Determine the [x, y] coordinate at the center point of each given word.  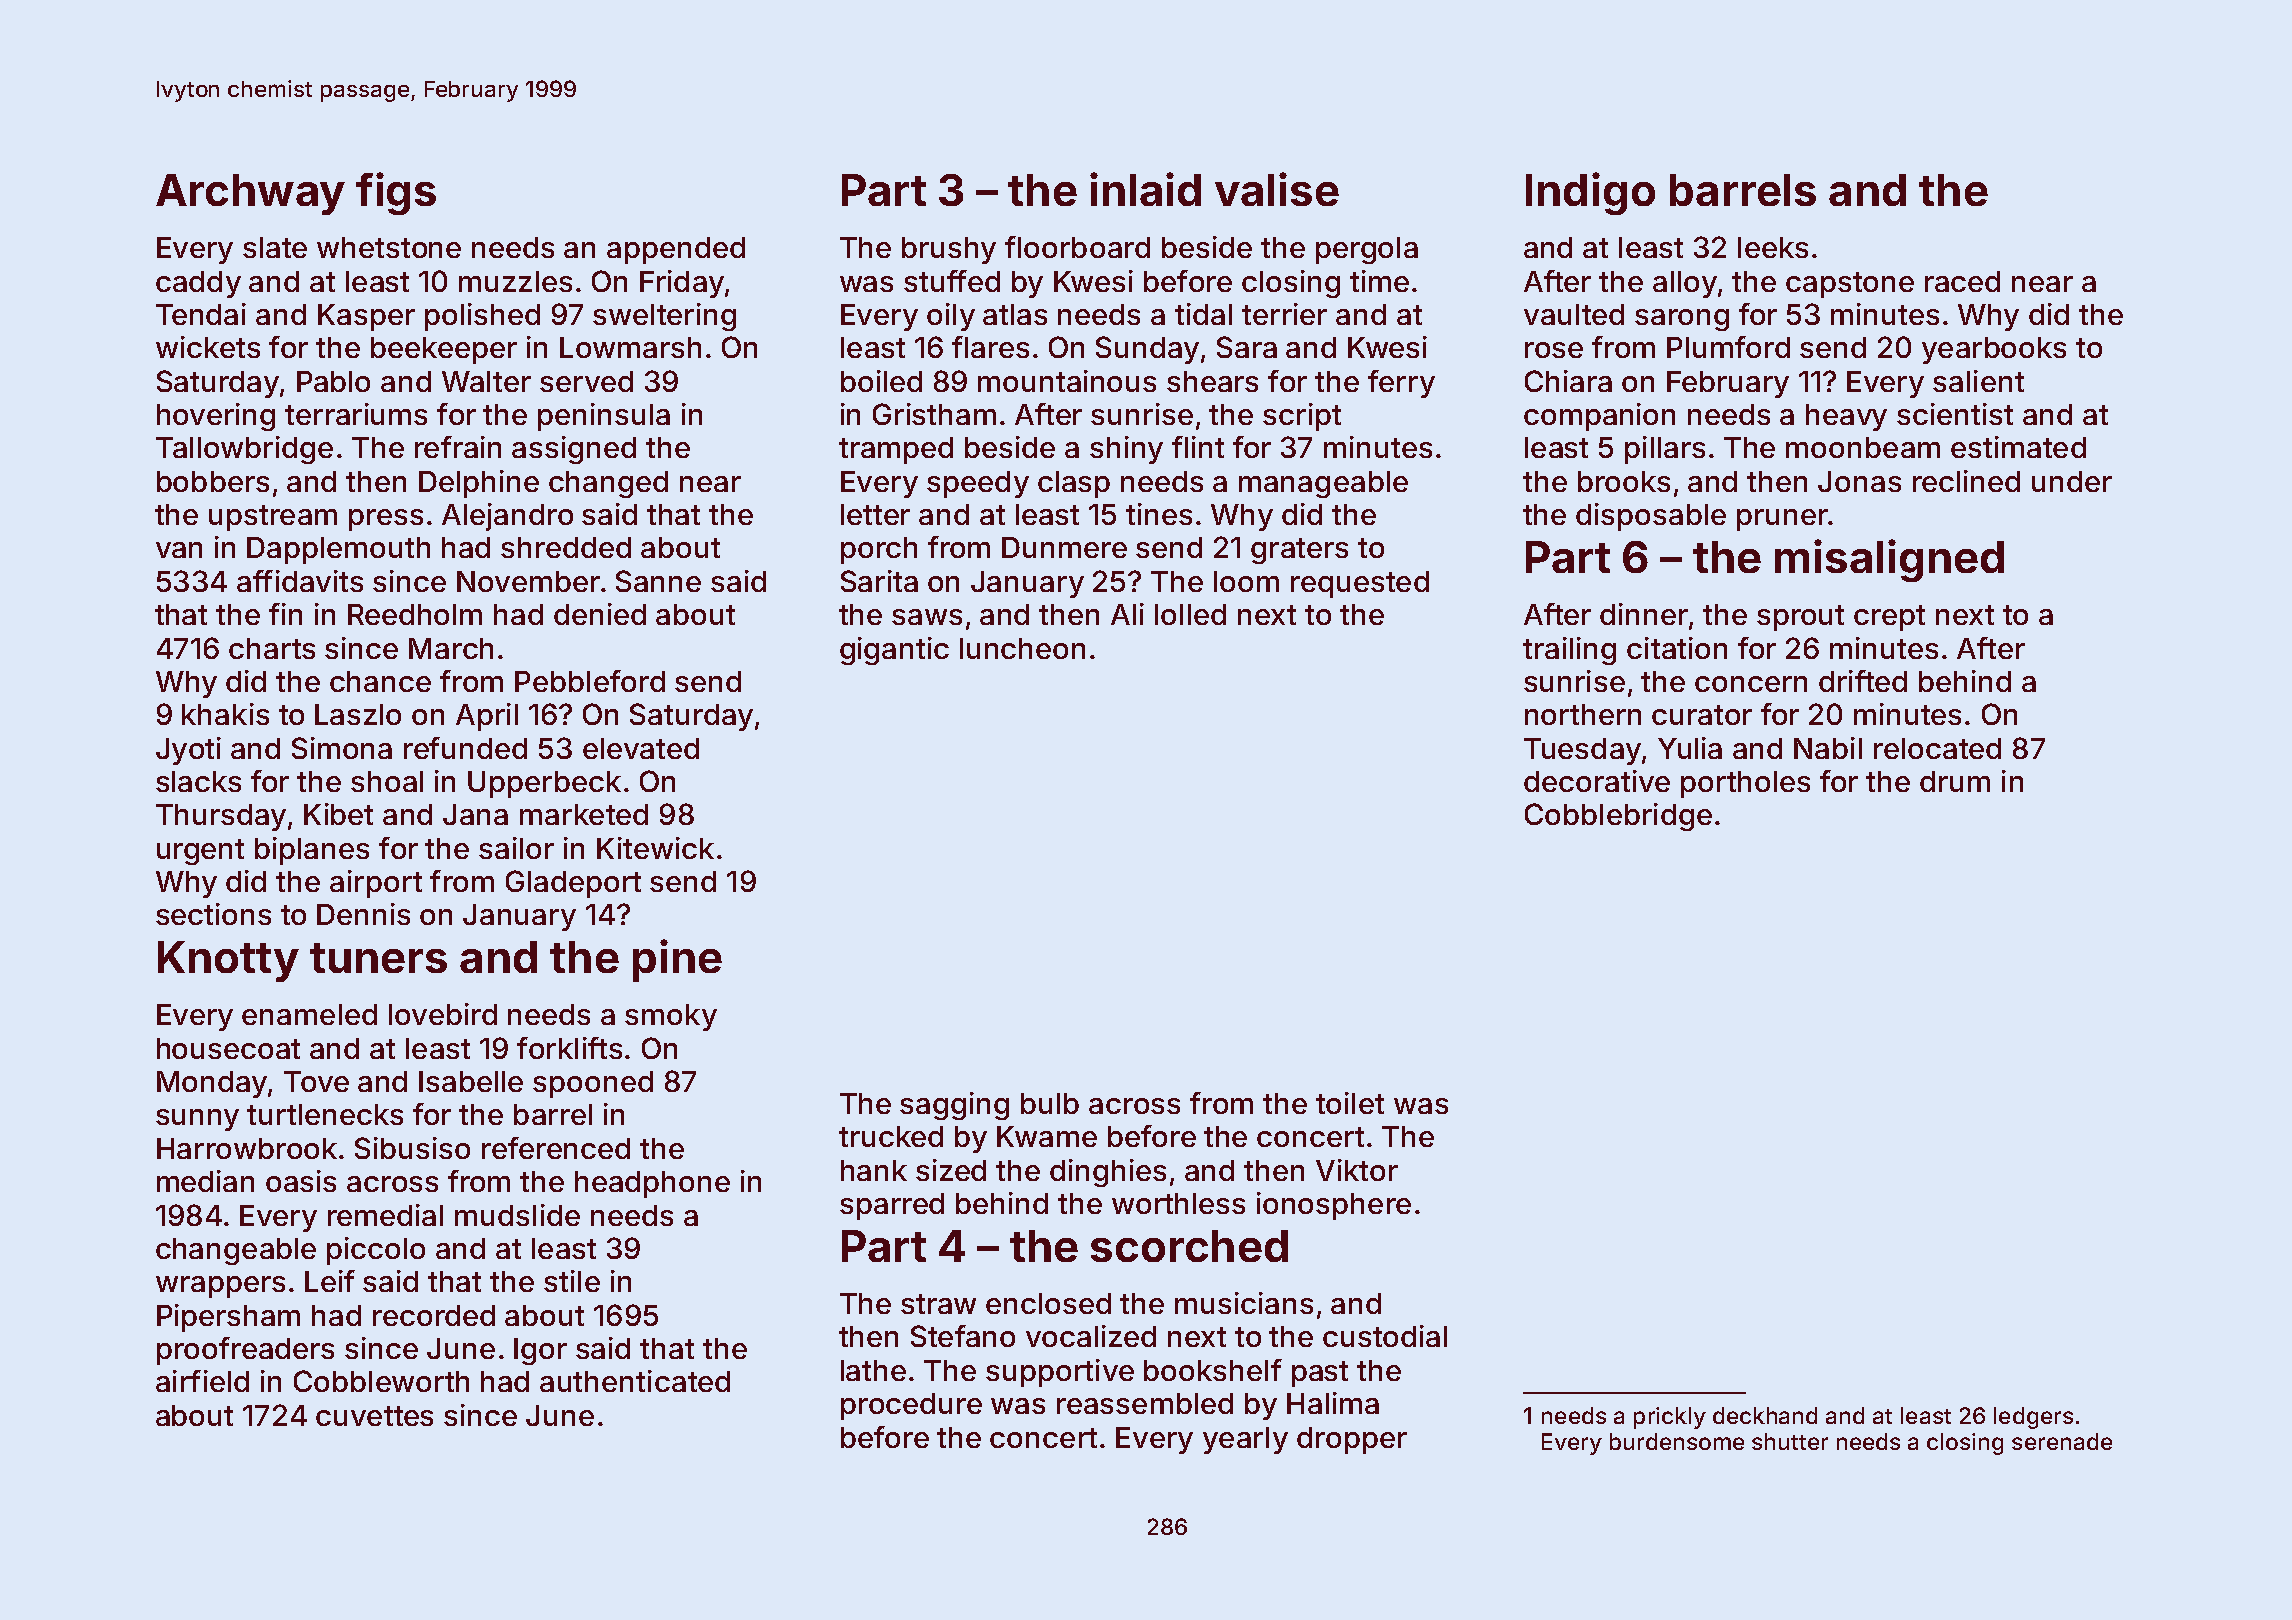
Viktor [1357, 1170]
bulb [1050, 1103]
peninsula [604, 417]
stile [572, 1281]
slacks [198, 781]
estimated [2018, 447]
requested [1360, 584]
